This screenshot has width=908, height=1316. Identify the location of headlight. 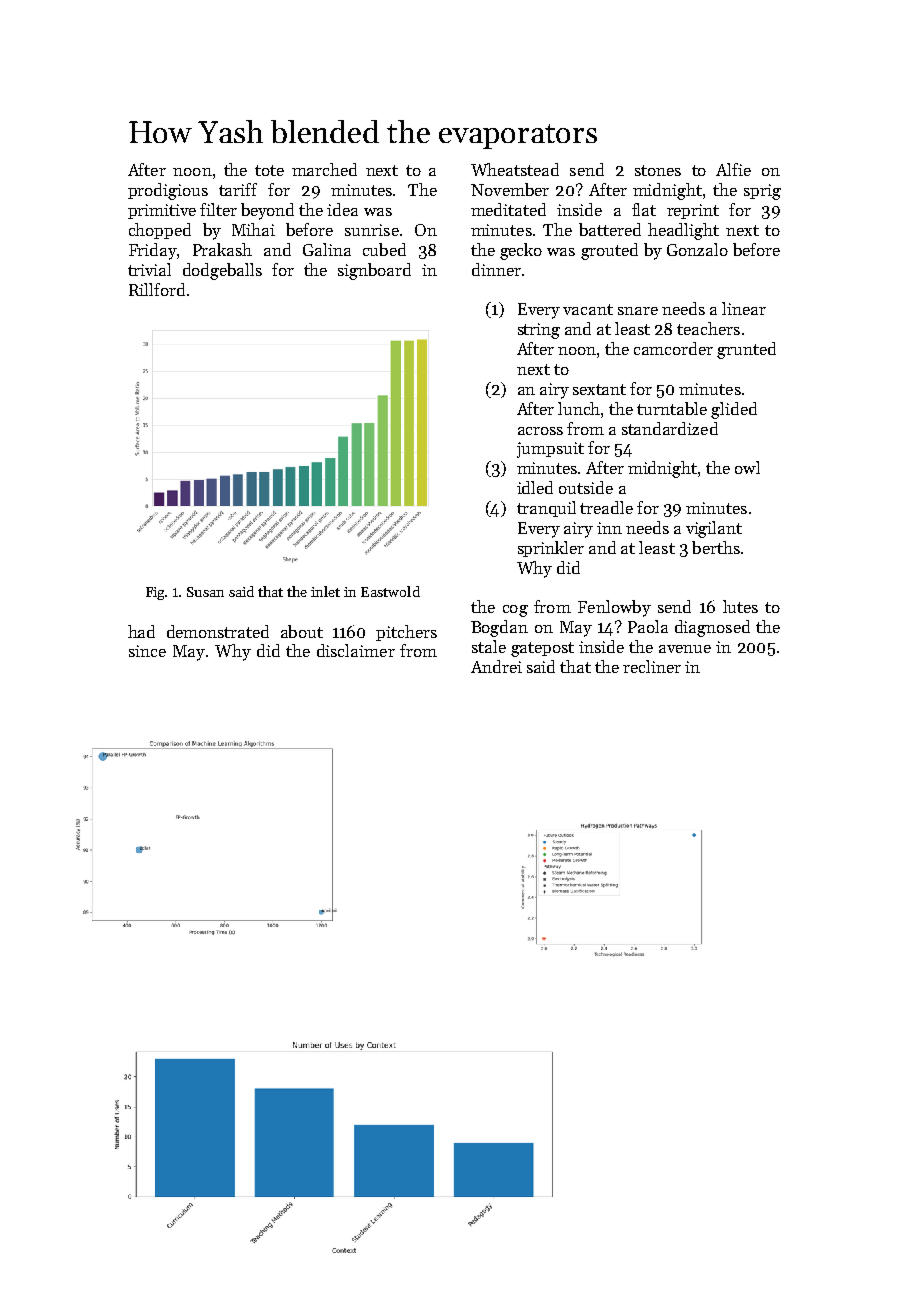
(683, 231).
